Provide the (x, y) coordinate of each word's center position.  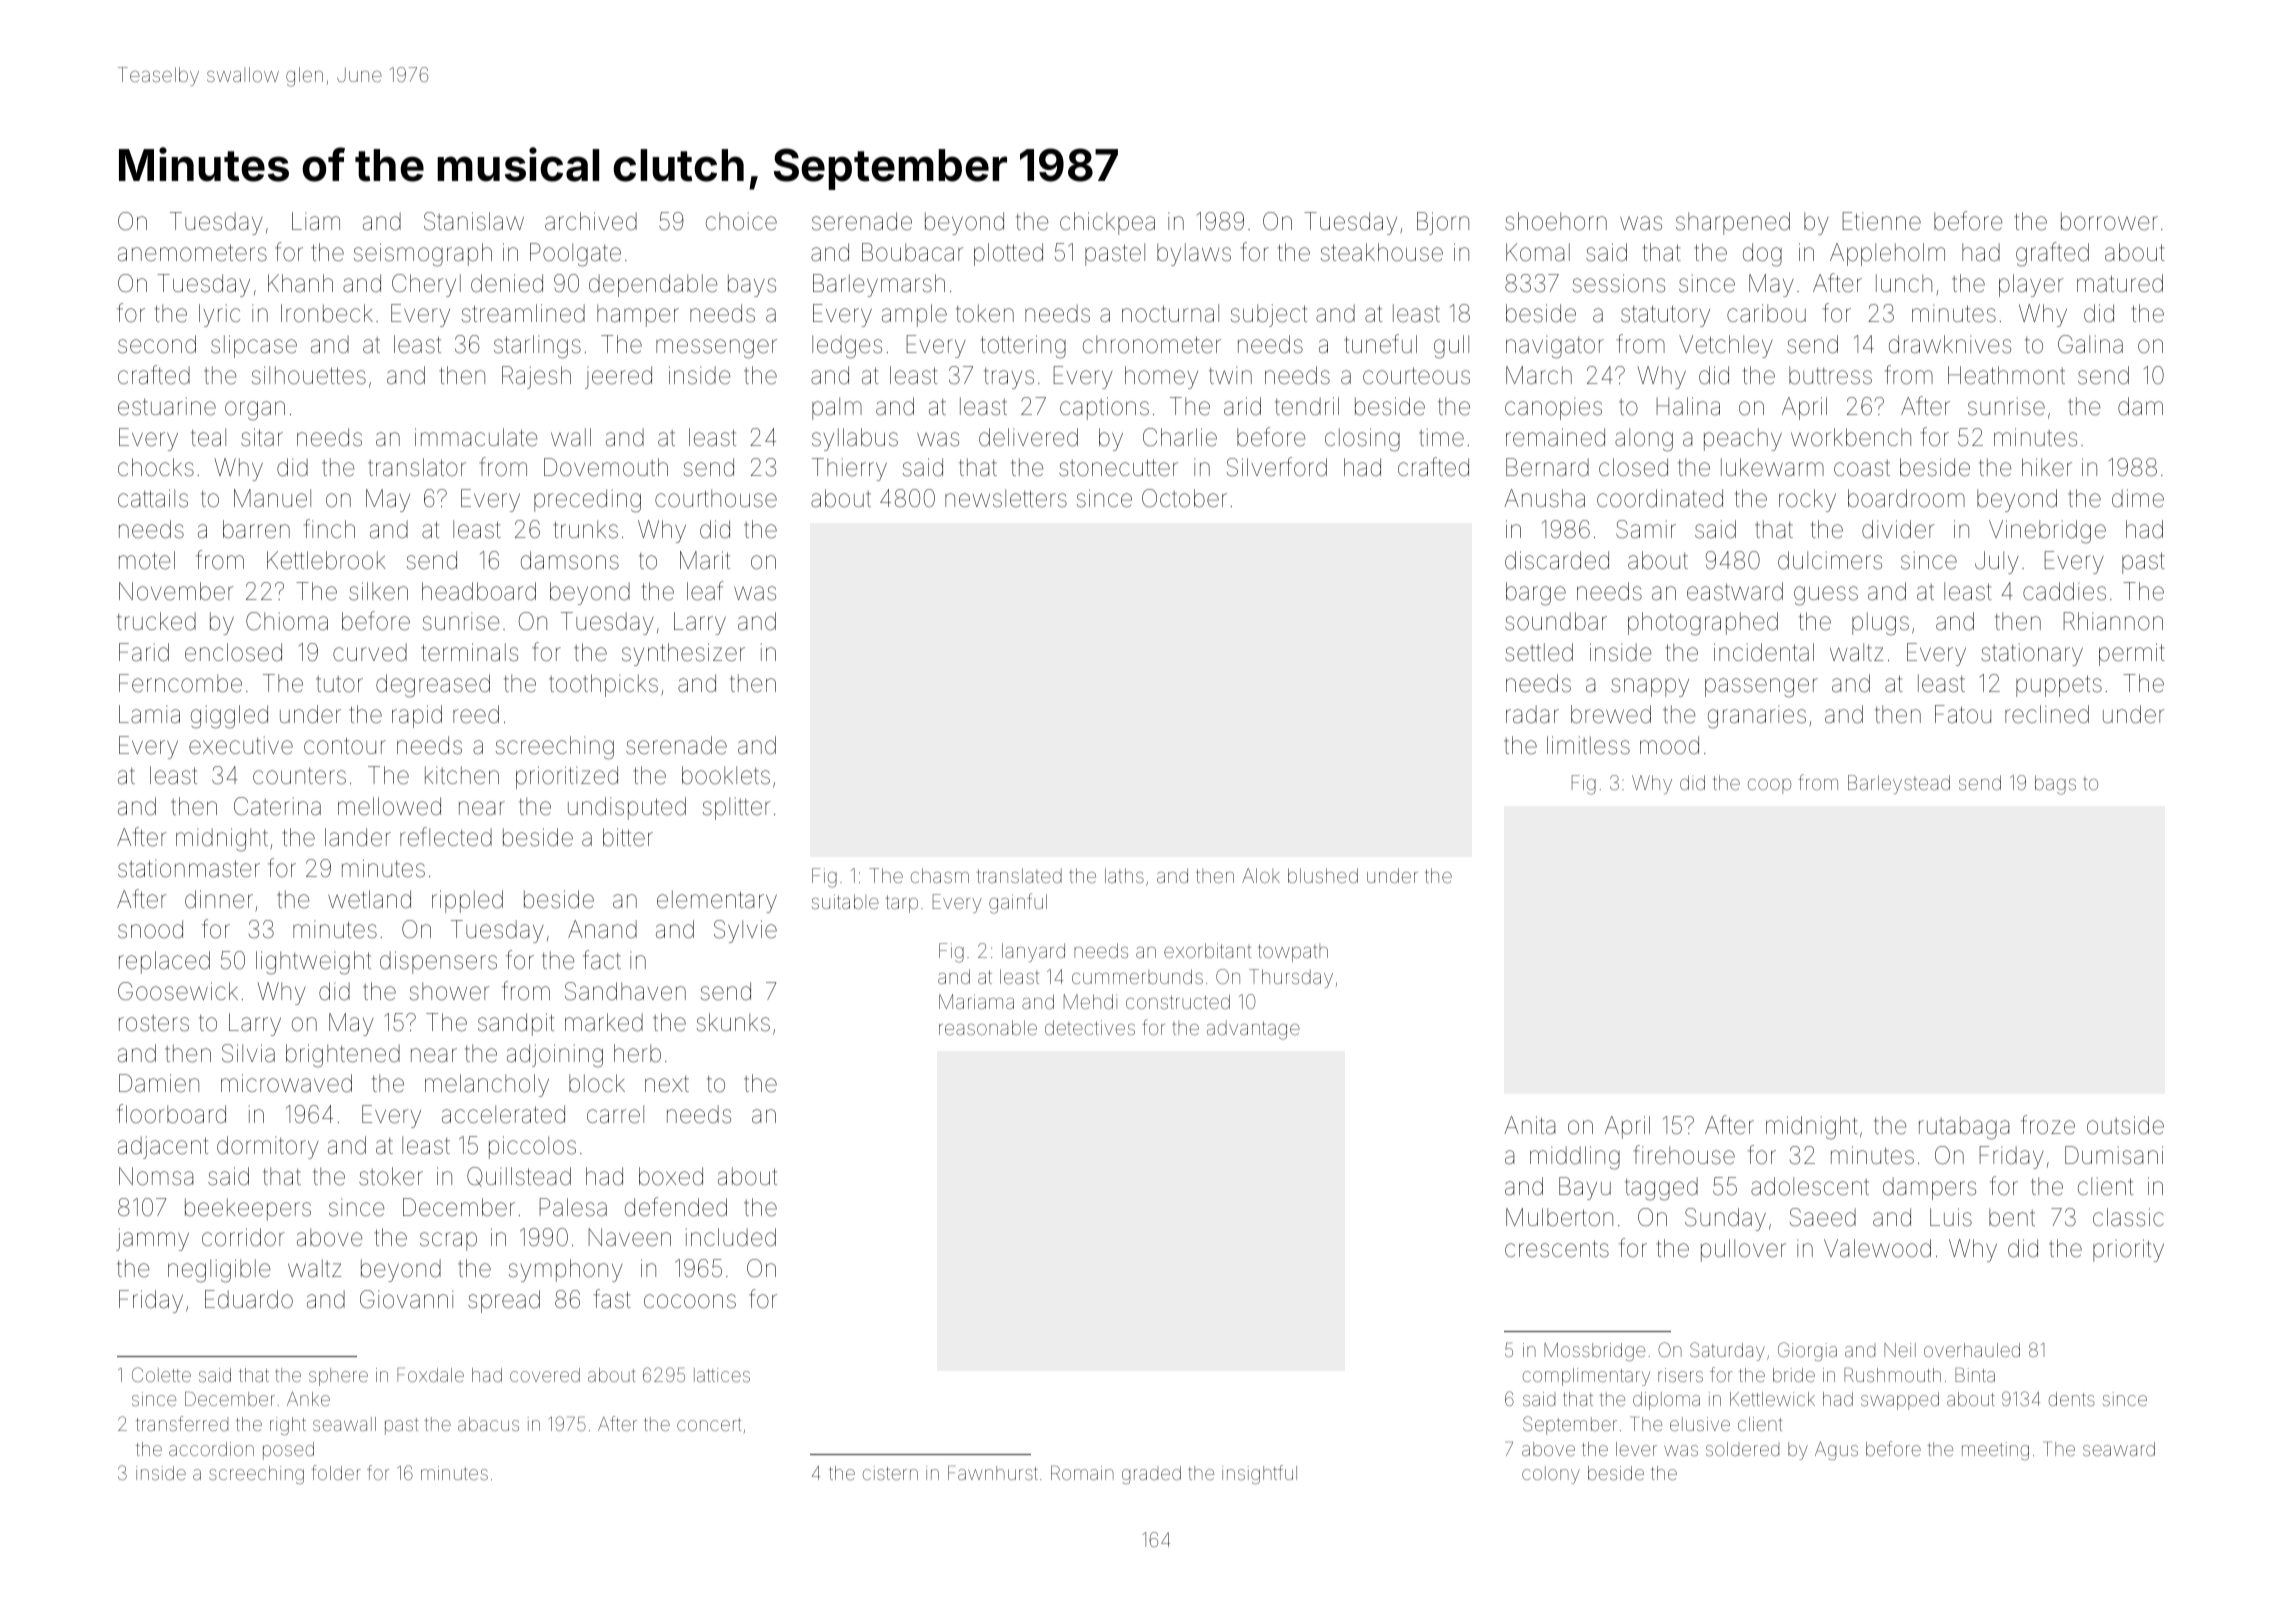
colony (1551, 1475)
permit (2132, 654)
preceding (587, 501)
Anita (1529, 1125)
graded (1151, 1475)
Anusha (1544, 498)
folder (336, 1472)
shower (450, 991)
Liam (316, 221)
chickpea (1107, 223)
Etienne (1882, 221)
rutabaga (1964, 1128)
